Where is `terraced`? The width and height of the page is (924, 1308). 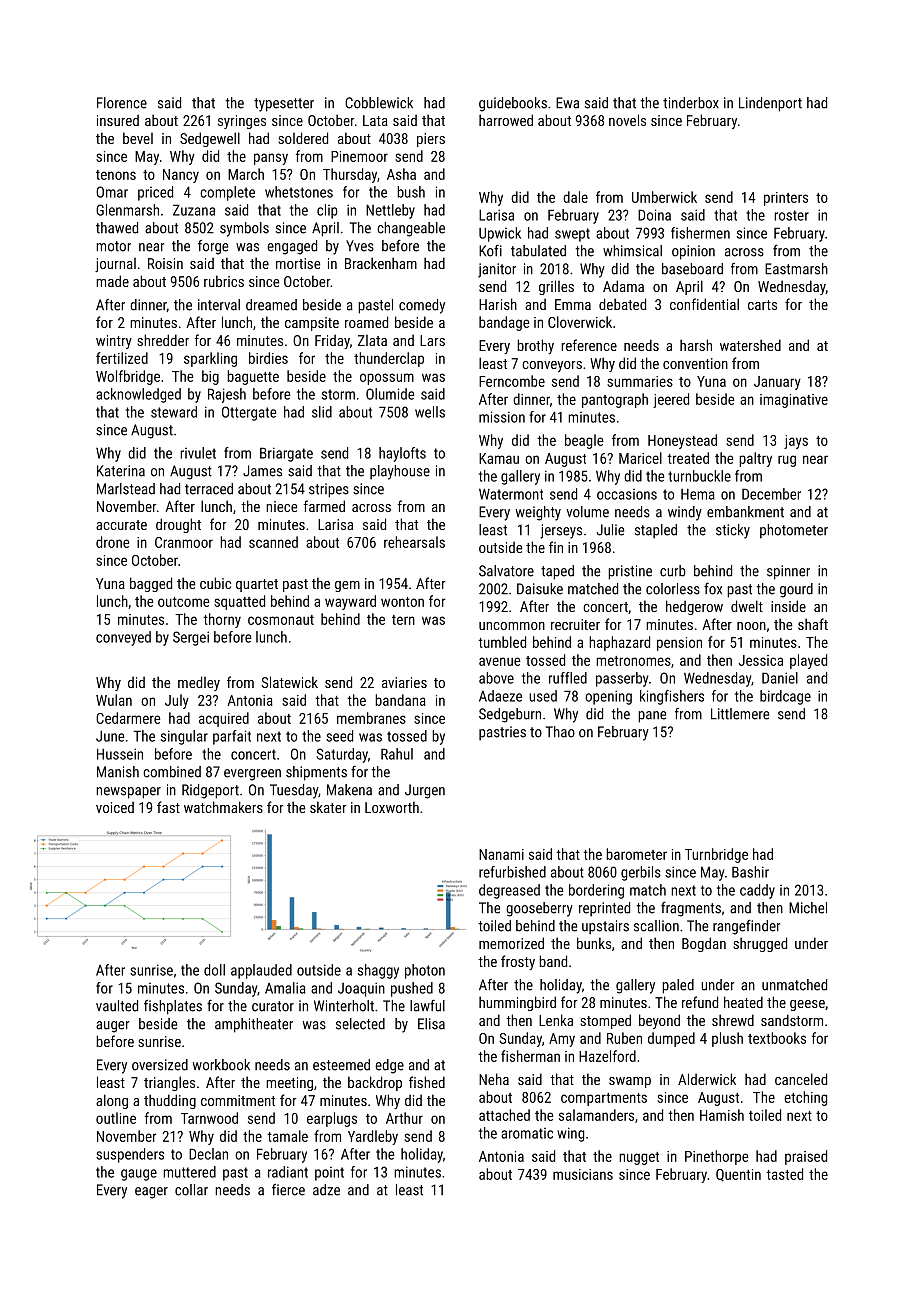 terraced is located at coordinates (209, 489).
